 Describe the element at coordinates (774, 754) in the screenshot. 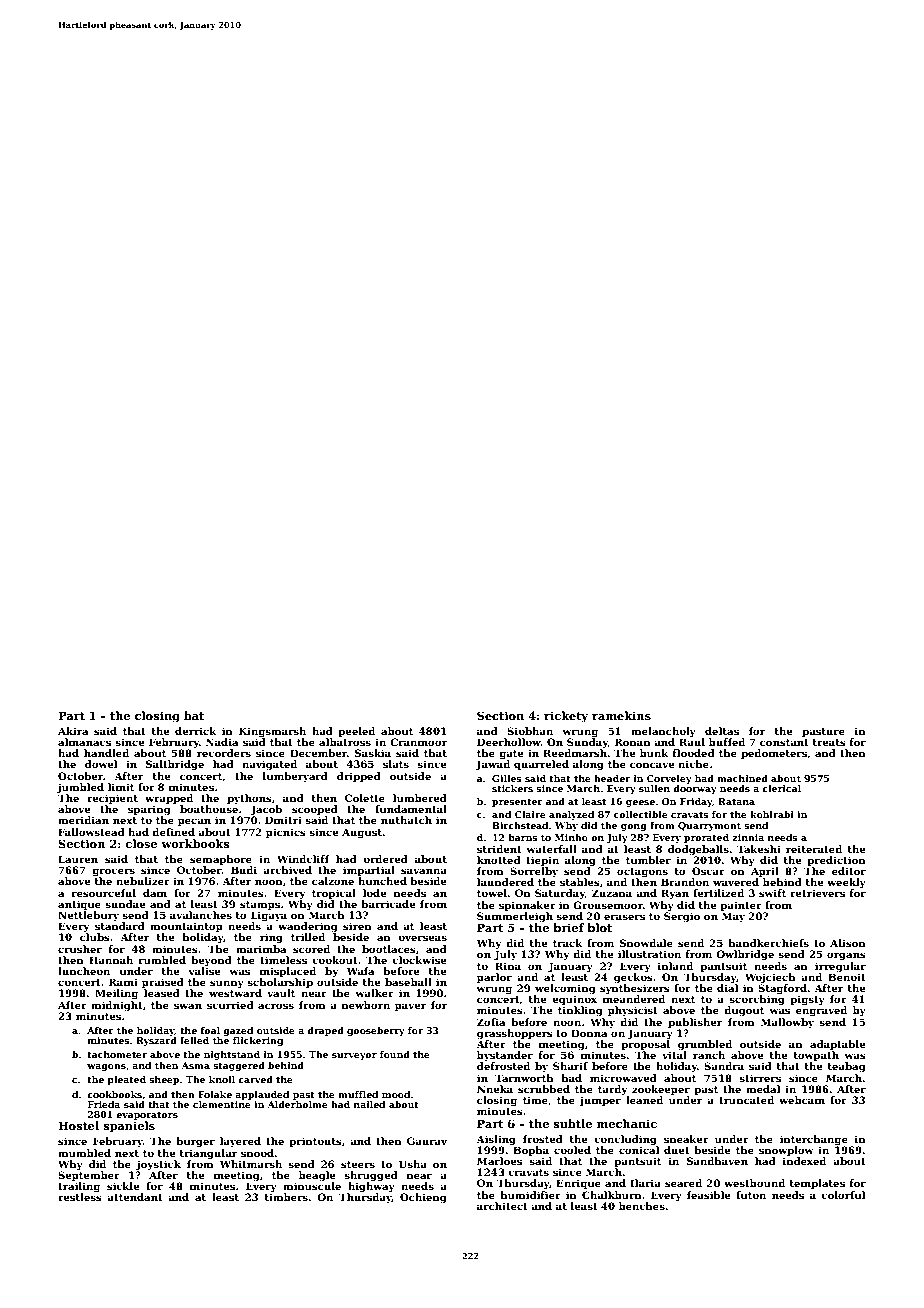

I see `pedometers` at that location.
